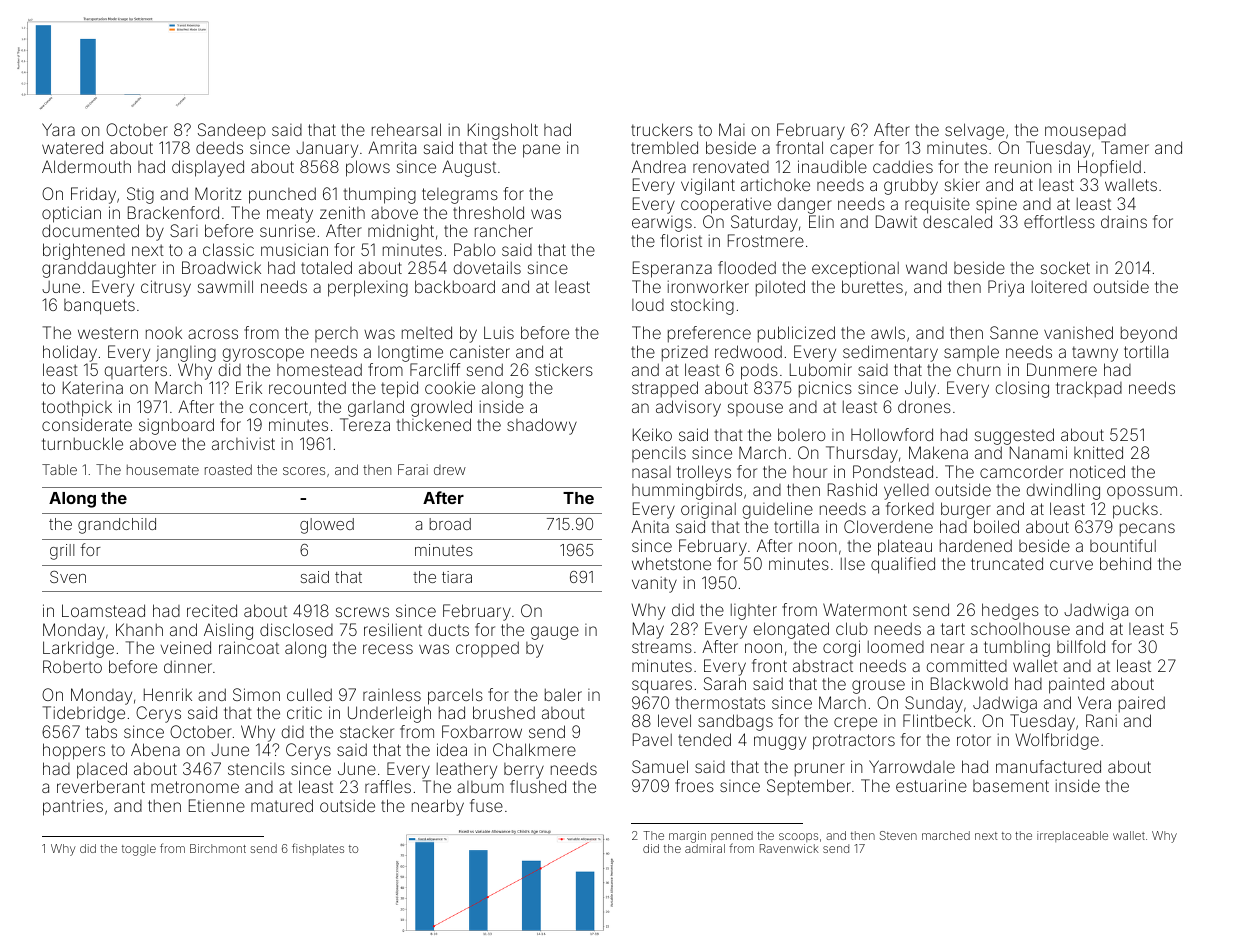  I want to click on classic, so click(228, 249).
